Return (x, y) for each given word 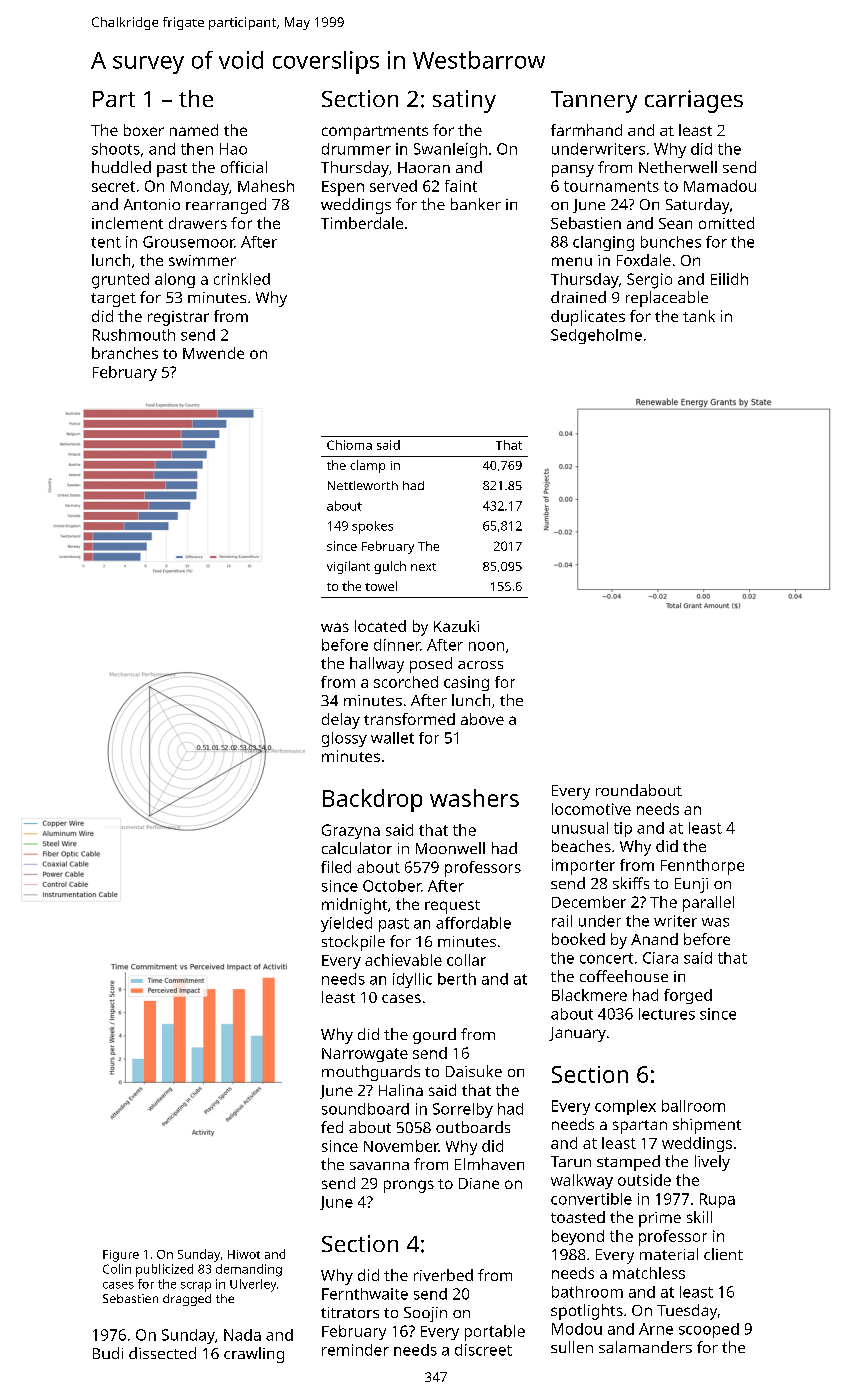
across (480, 665)
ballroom (693, 1106)
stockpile (353, 943)
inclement (127, 223)
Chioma (349, 445)
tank (699, 316)
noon (486, 646)
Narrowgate (365, 1055)
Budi (108, 1353)
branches (125, 353)
